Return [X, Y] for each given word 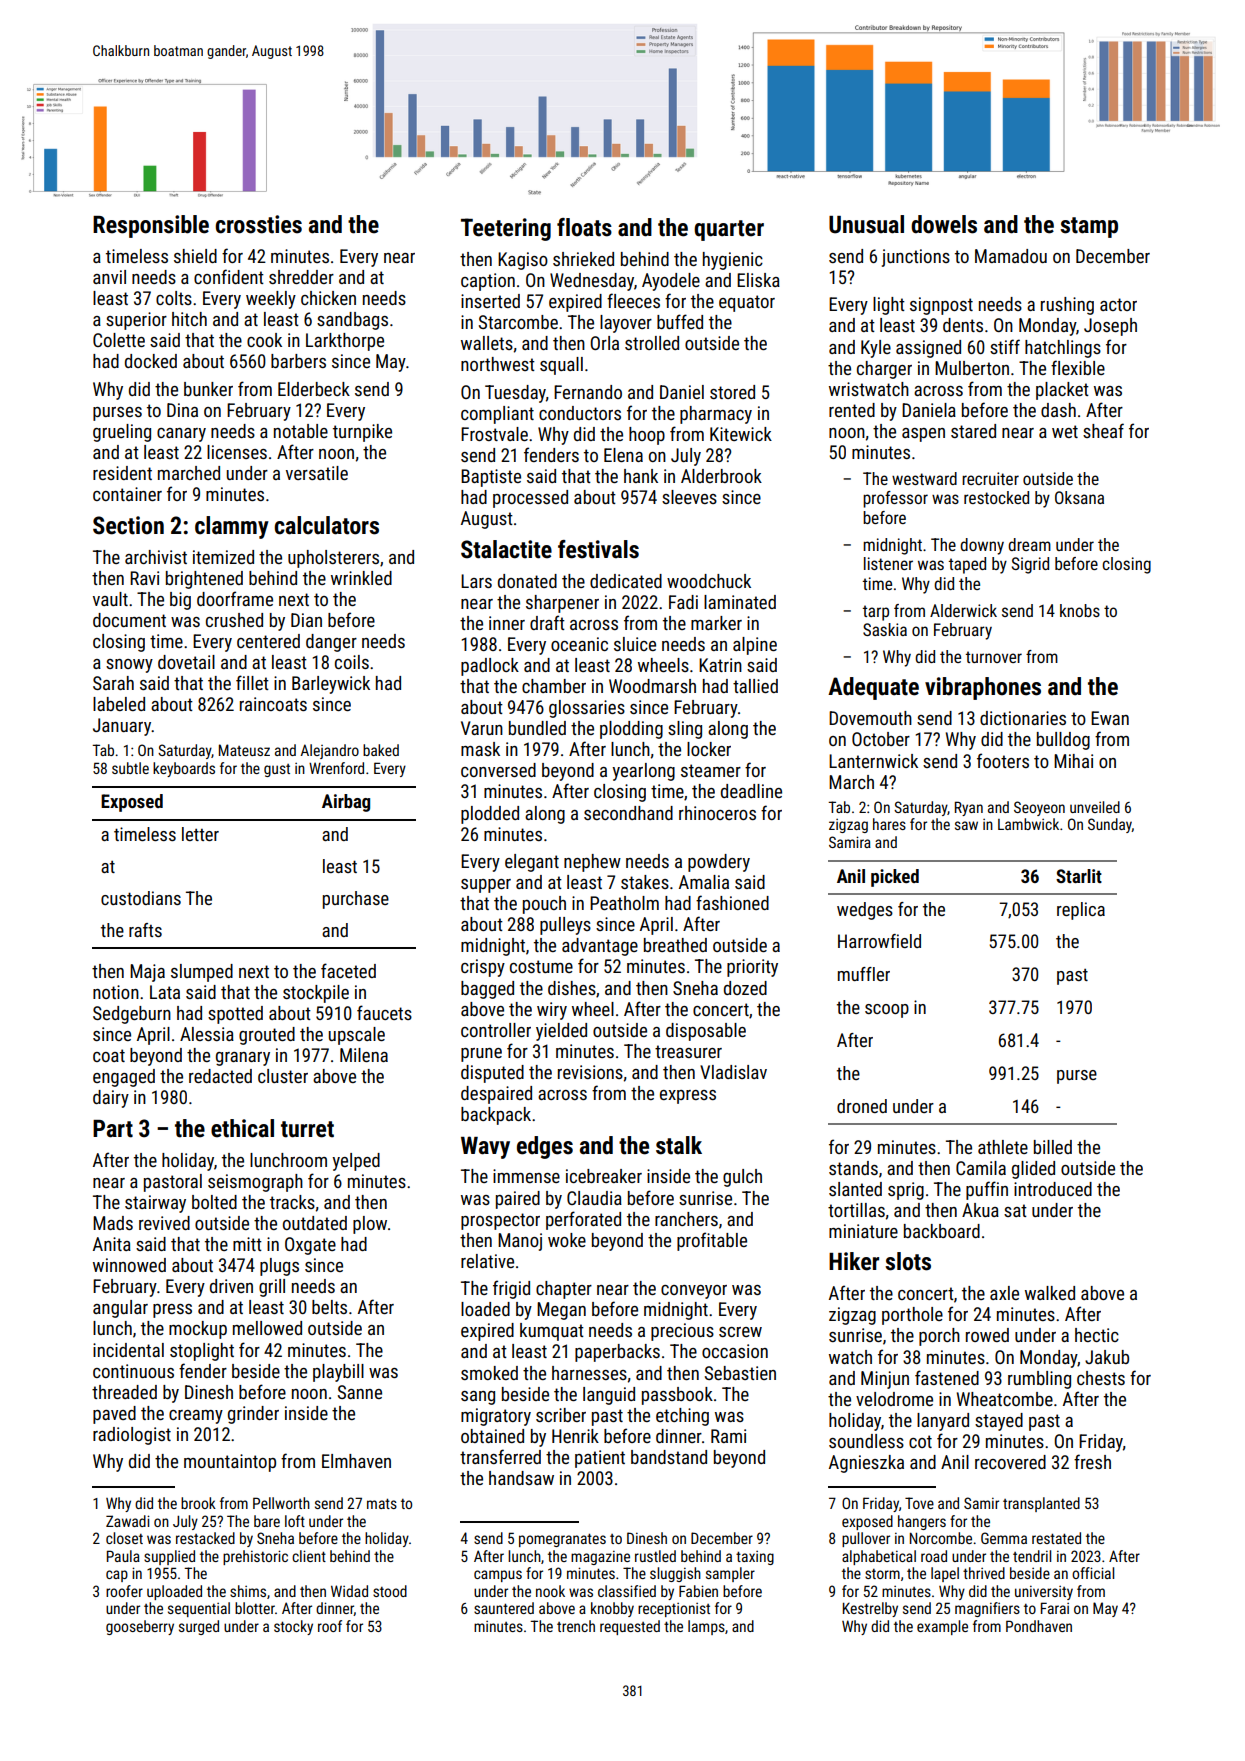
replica [1081, 911]
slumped [202, 973]
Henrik [575, 1436]
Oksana [1079, 497]
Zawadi [128, 1521]
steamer [711, 770]
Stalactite [506, 549]
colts [174, 298]
